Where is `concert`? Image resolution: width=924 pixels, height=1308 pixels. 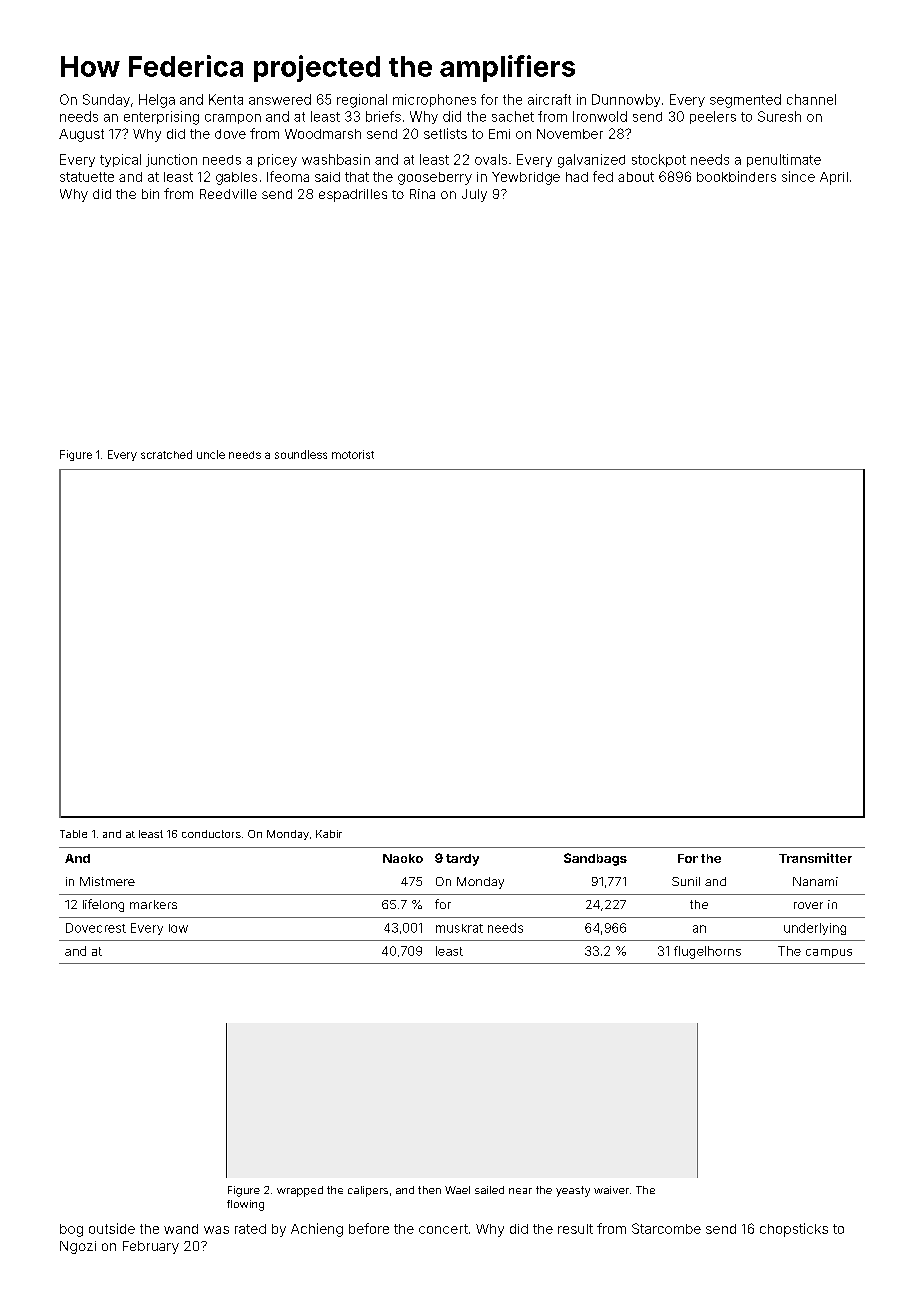
concert is located at coordinates (443, 1229).
